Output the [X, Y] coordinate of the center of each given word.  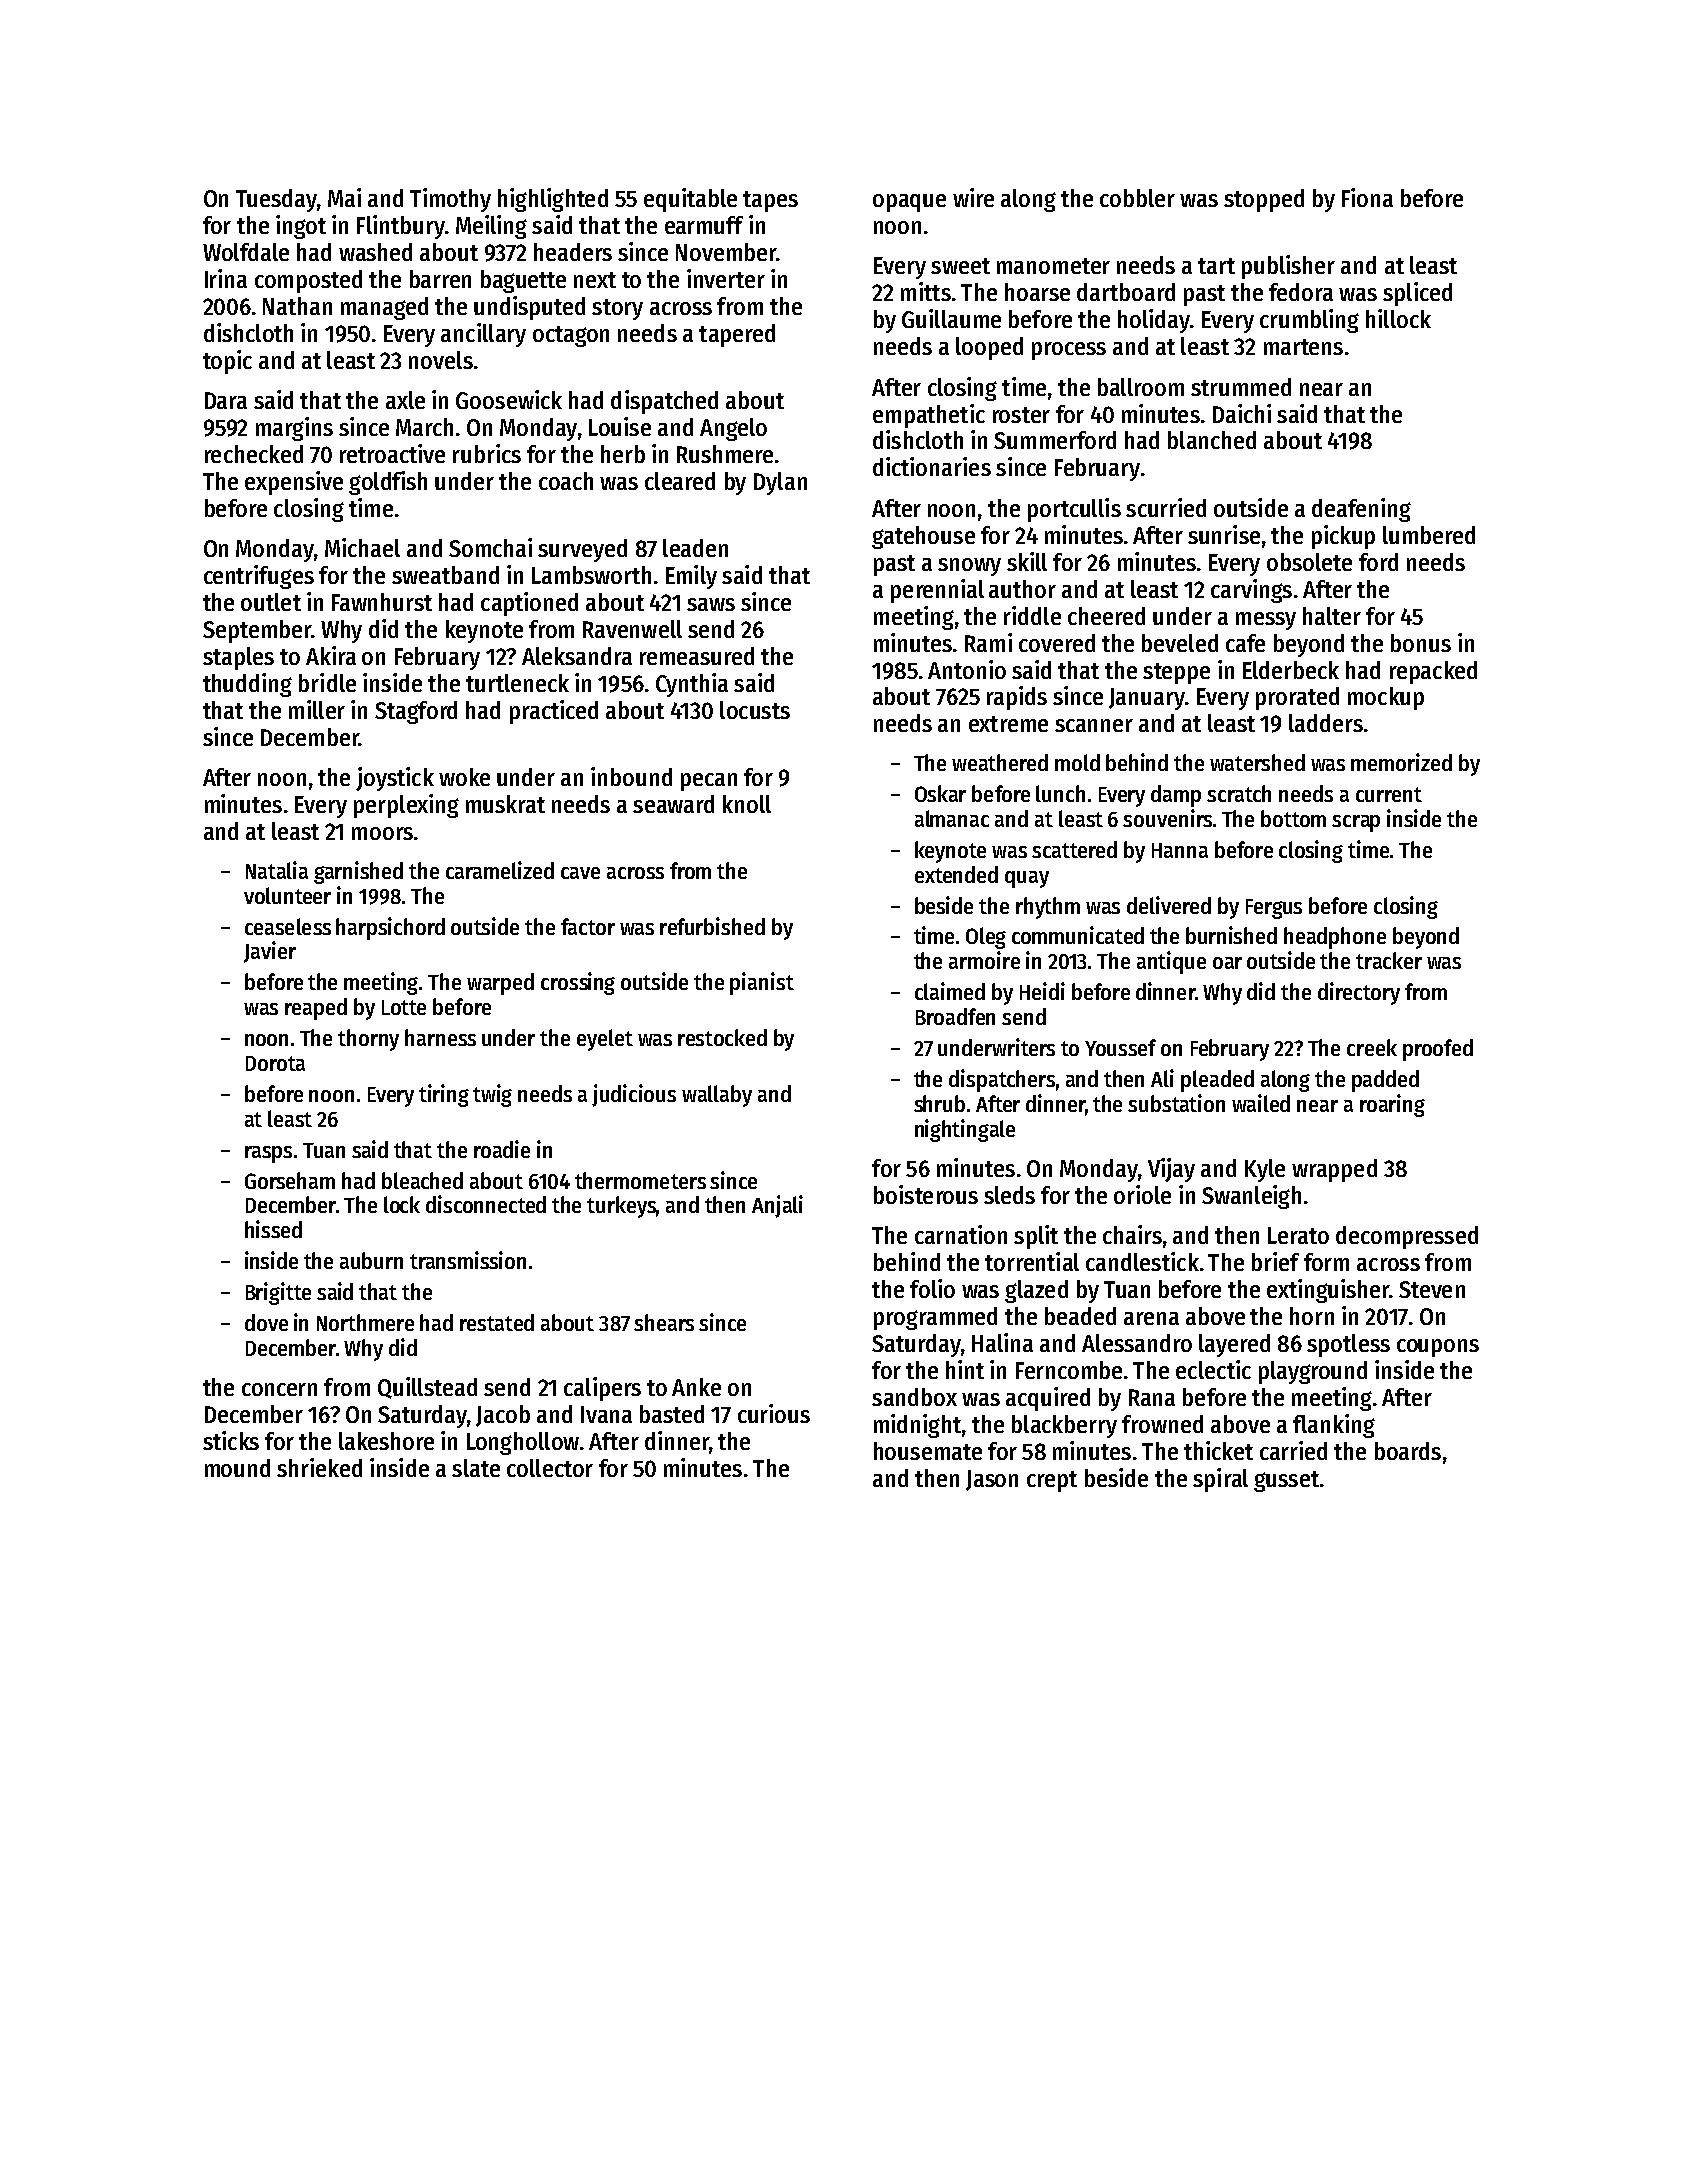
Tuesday [276, 200]
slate [476, 1468]
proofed [1438, 1050]
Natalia [277, 870]
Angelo [733, 429]
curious [774, 1413]
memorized [1401, 762]
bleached [422, 1180]
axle [405, 400]
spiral [1220, 1480]
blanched [1212, 440]
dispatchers [1002, 1080]
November [726, 252]
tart [1216, 266]
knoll [747, 804]
